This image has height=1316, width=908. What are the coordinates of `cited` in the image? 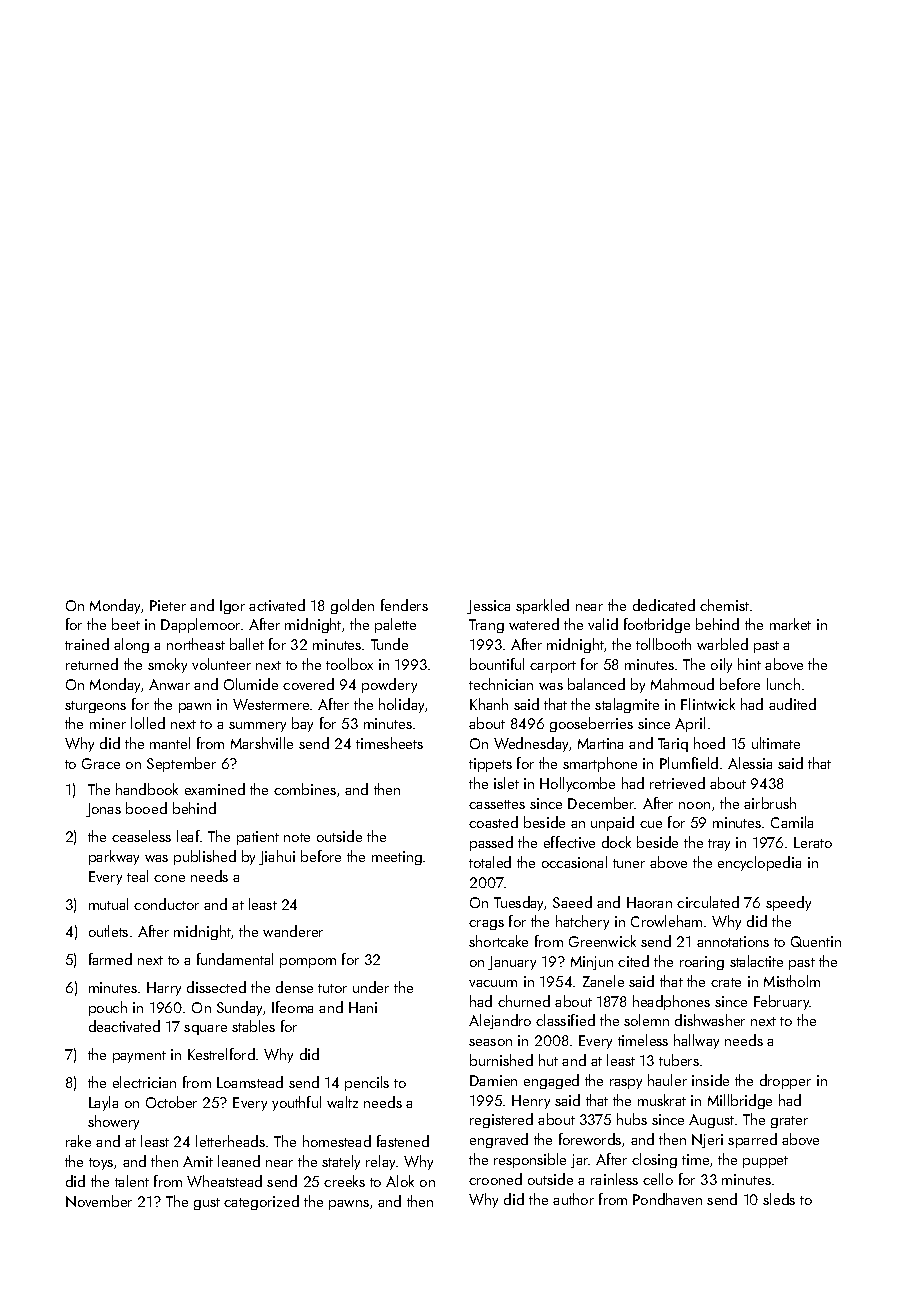 It's located at (633, 961).
